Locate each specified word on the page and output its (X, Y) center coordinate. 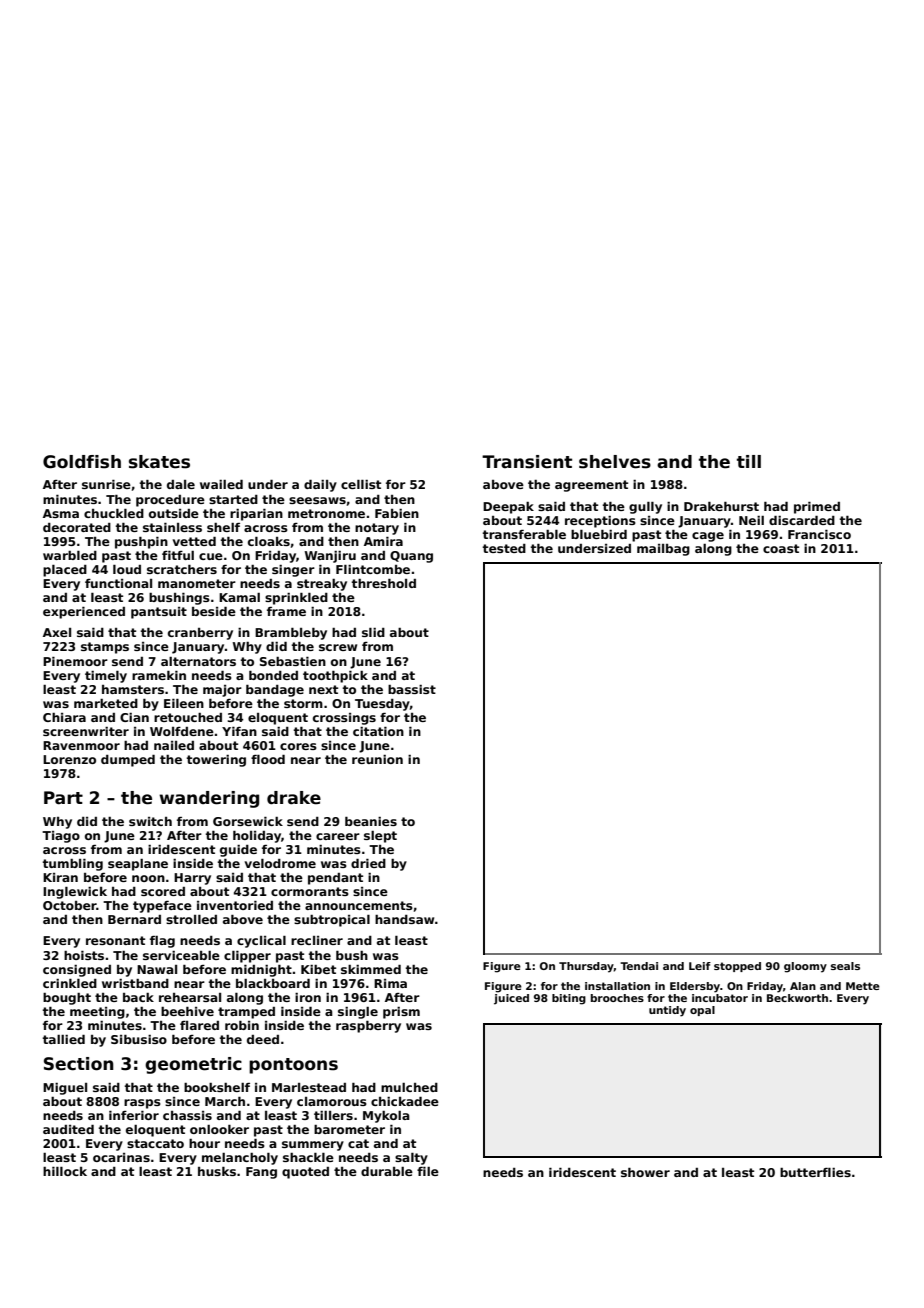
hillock (65, 1171)
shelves (615, 462)
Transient (527, 462)
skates (159, 462)
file (428, 1171)
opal (702, 1011)
